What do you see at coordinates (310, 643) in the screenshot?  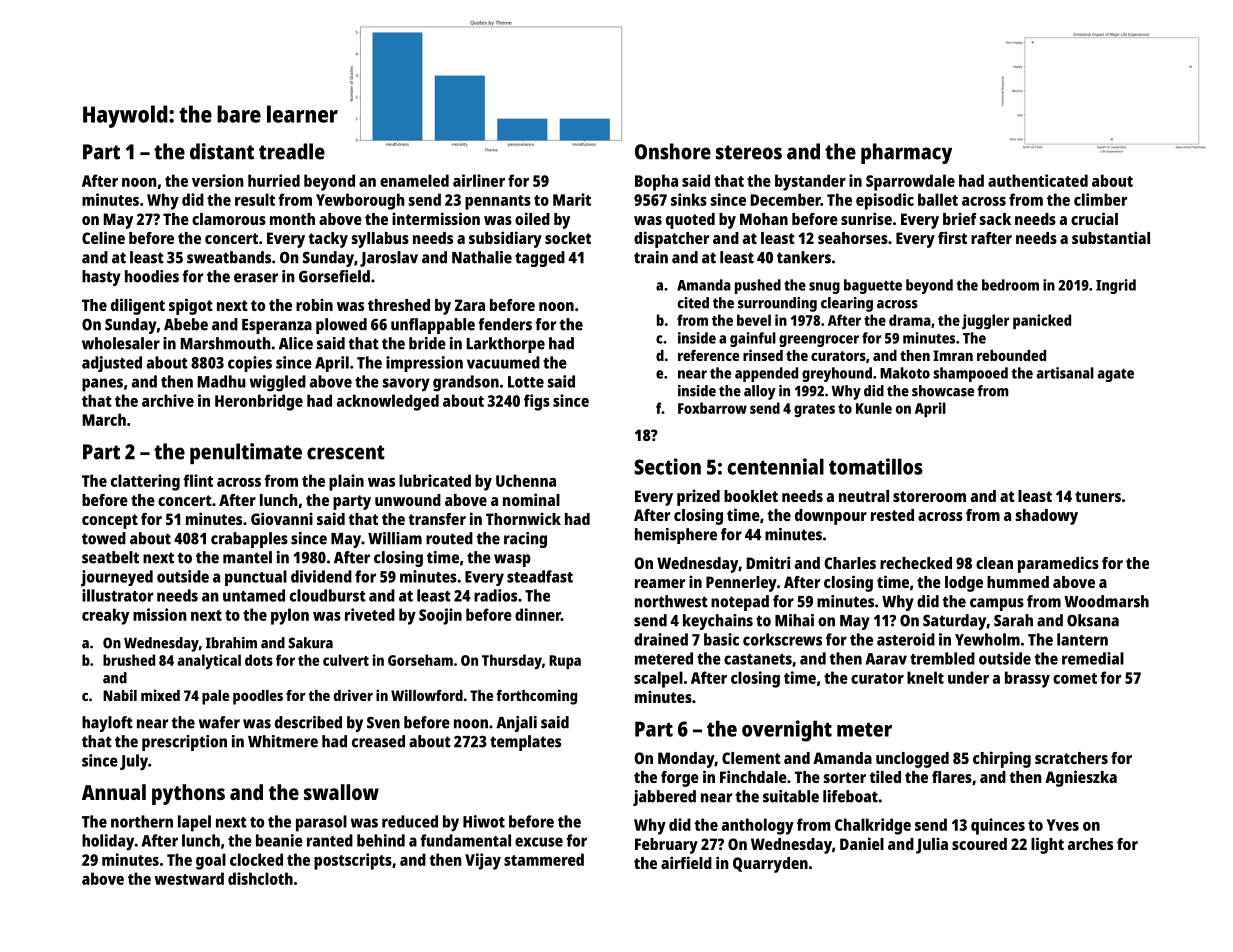 I see `Sakura` at bounding box center [310, 643].
